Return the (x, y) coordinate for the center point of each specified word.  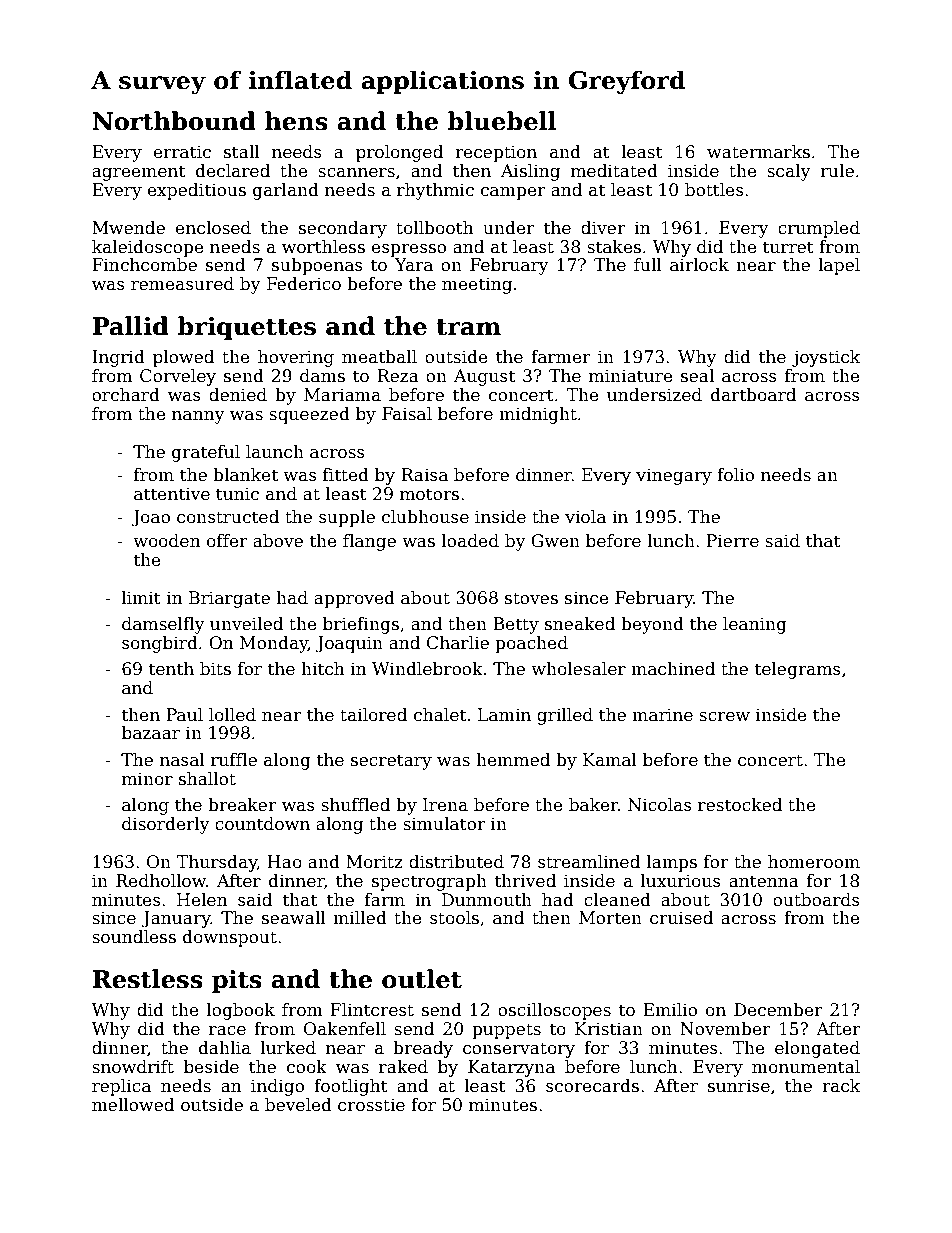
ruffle (234, 760)
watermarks (758, 152)
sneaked (580, 624)
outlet (422, 979)
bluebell (502, 121)
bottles (714, 190)
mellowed (133, 1105)
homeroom (814, 862)
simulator (444, 824)
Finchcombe (144, 265)
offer (227, 541)
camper (513, 193)
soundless (134, 937)
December (778, 1010)
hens (296, 121)
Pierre (732, 541)
